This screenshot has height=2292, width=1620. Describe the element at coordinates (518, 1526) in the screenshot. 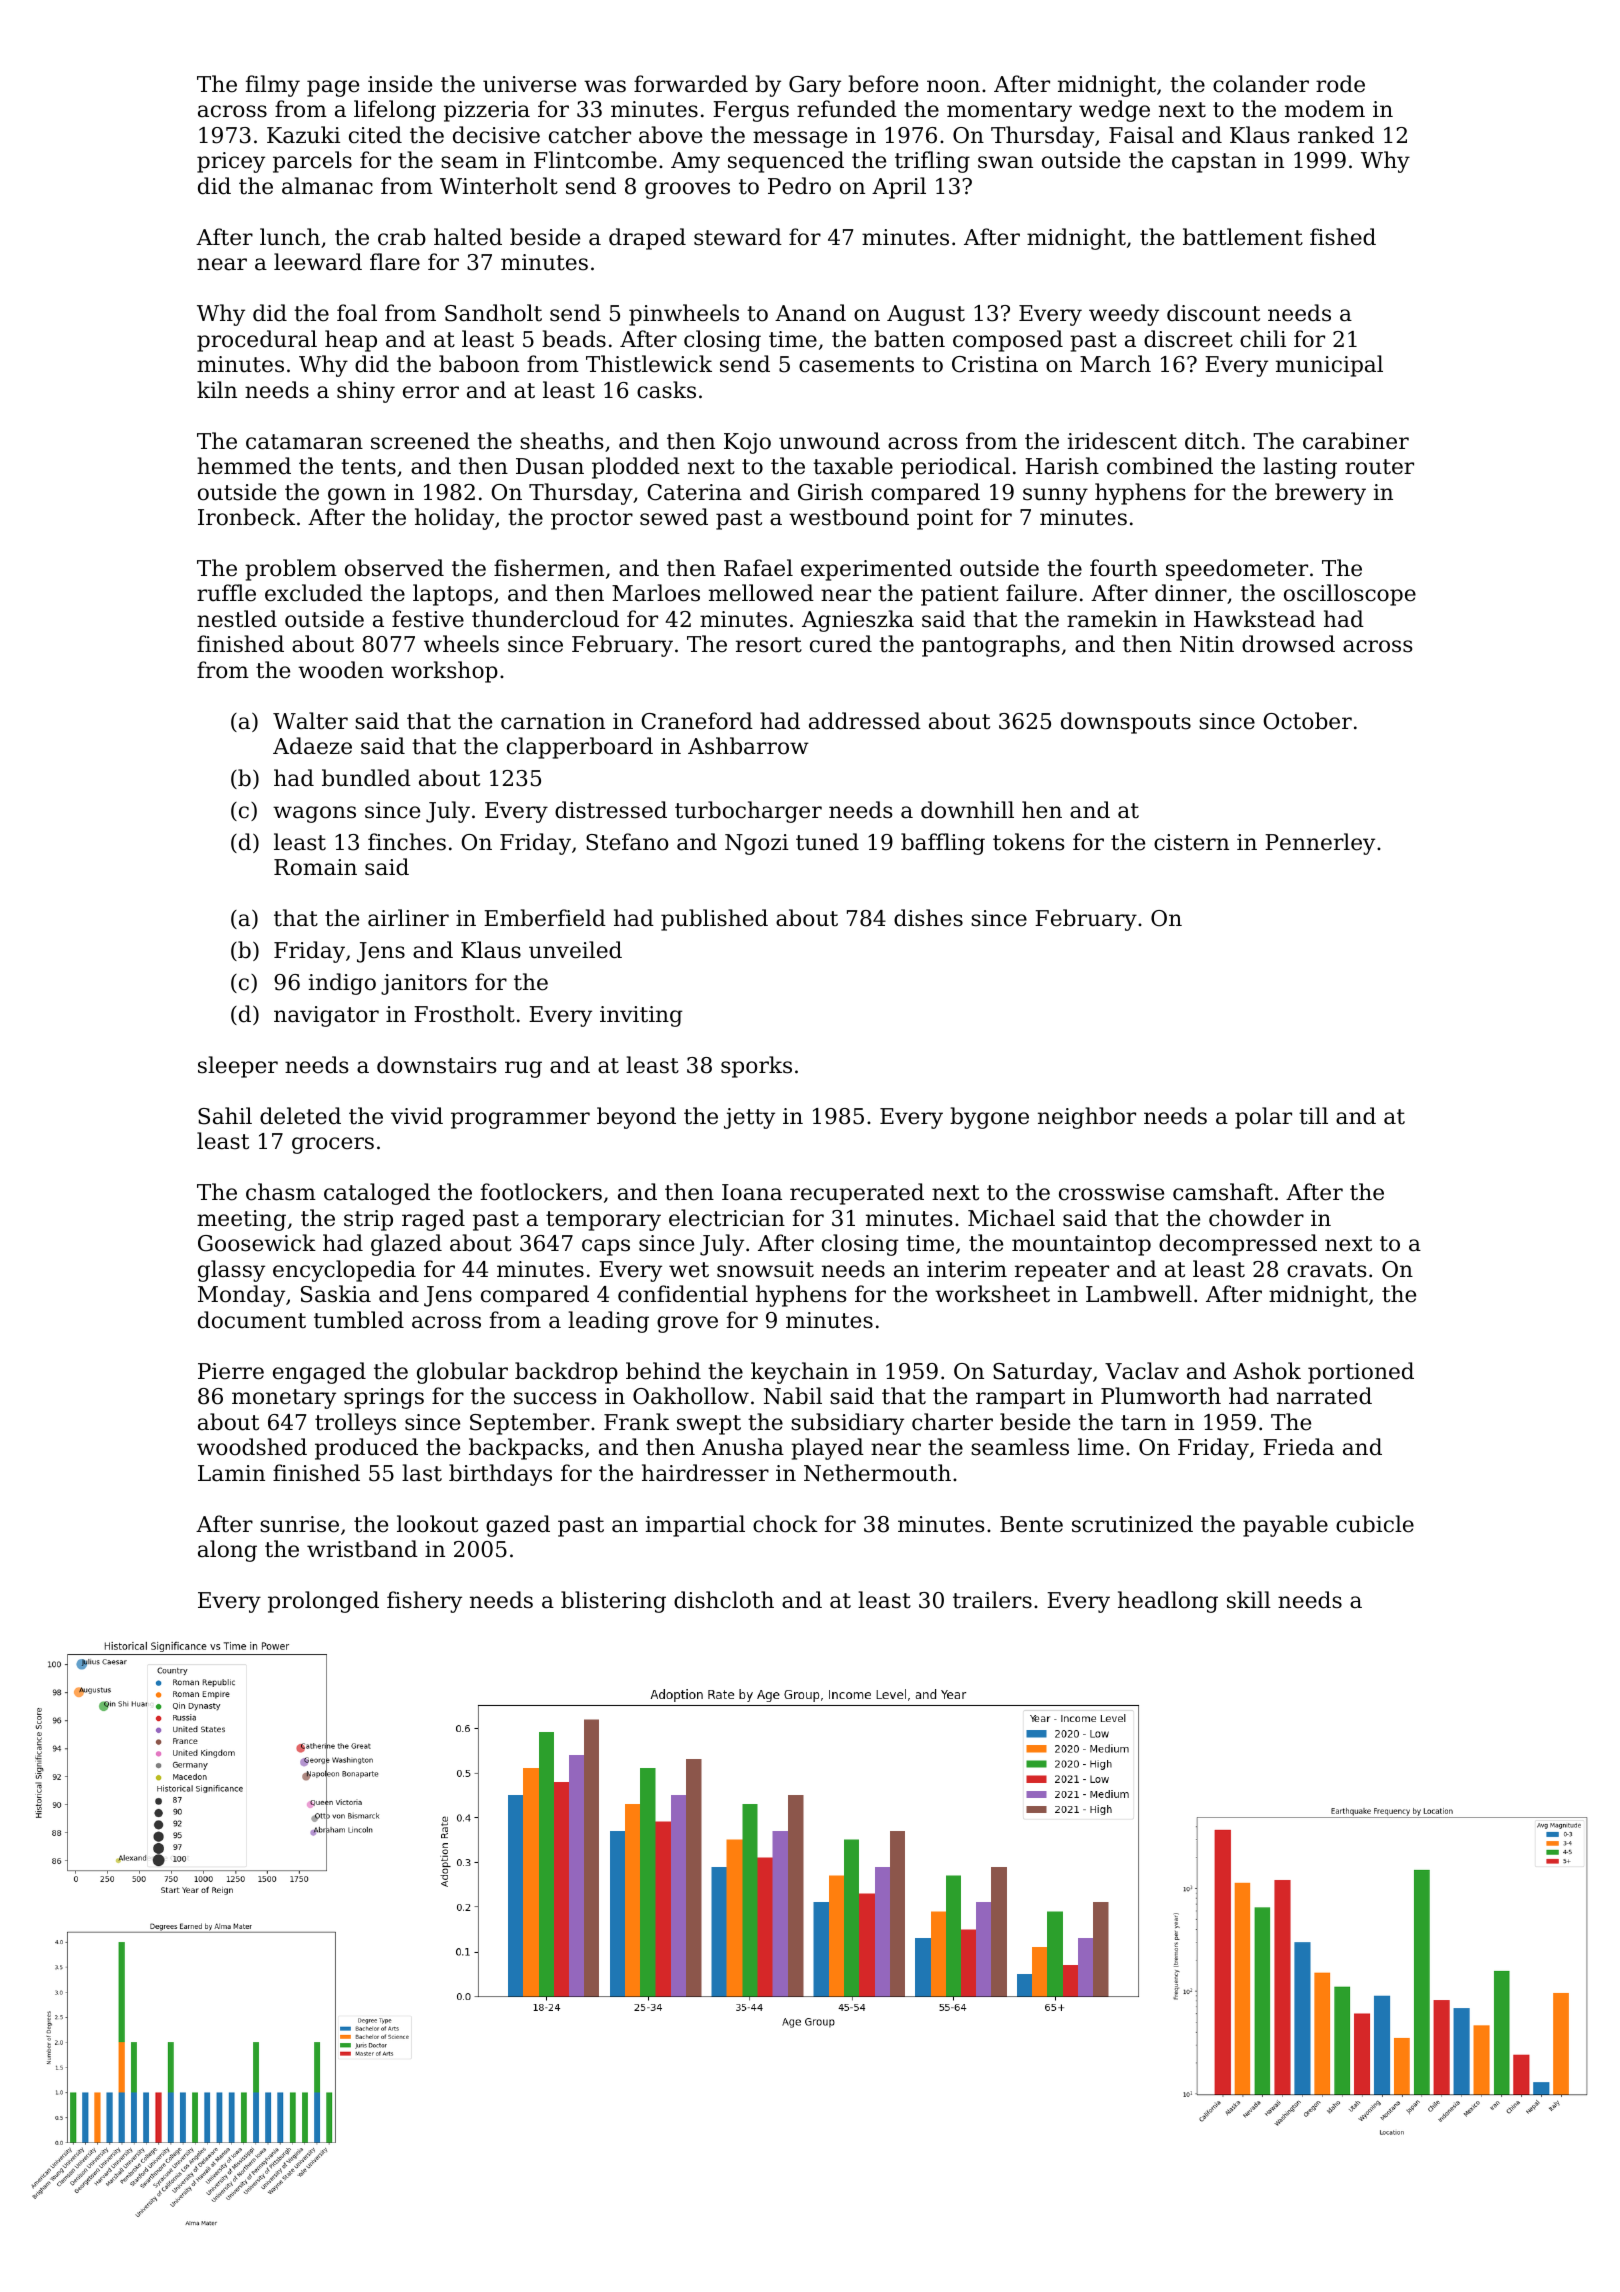

I see `gazed` at that location.
